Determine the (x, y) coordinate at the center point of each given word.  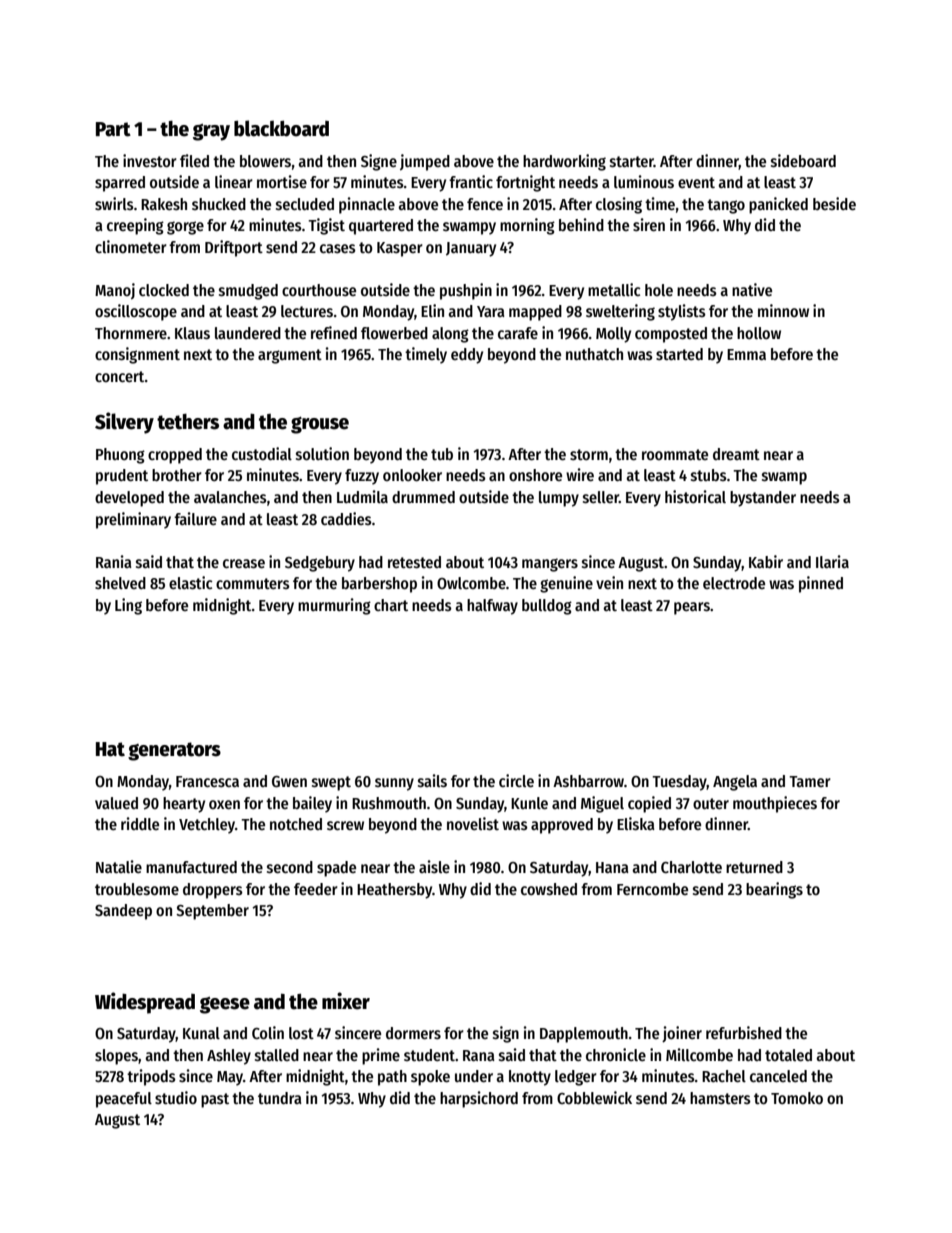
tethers (188, 422)
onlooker (412, 475)
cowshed (549, 889)
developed (129, 499)
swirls (114, 203)
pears (692, 608)
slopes (116, 1057)
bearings (774, 890)
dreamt (736, 454)
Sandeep (123, 912)
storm (589, 454)
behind (581, 224)
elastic (191, 583)
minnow (783, 310)
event (696, 182)
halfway (492, 607)
